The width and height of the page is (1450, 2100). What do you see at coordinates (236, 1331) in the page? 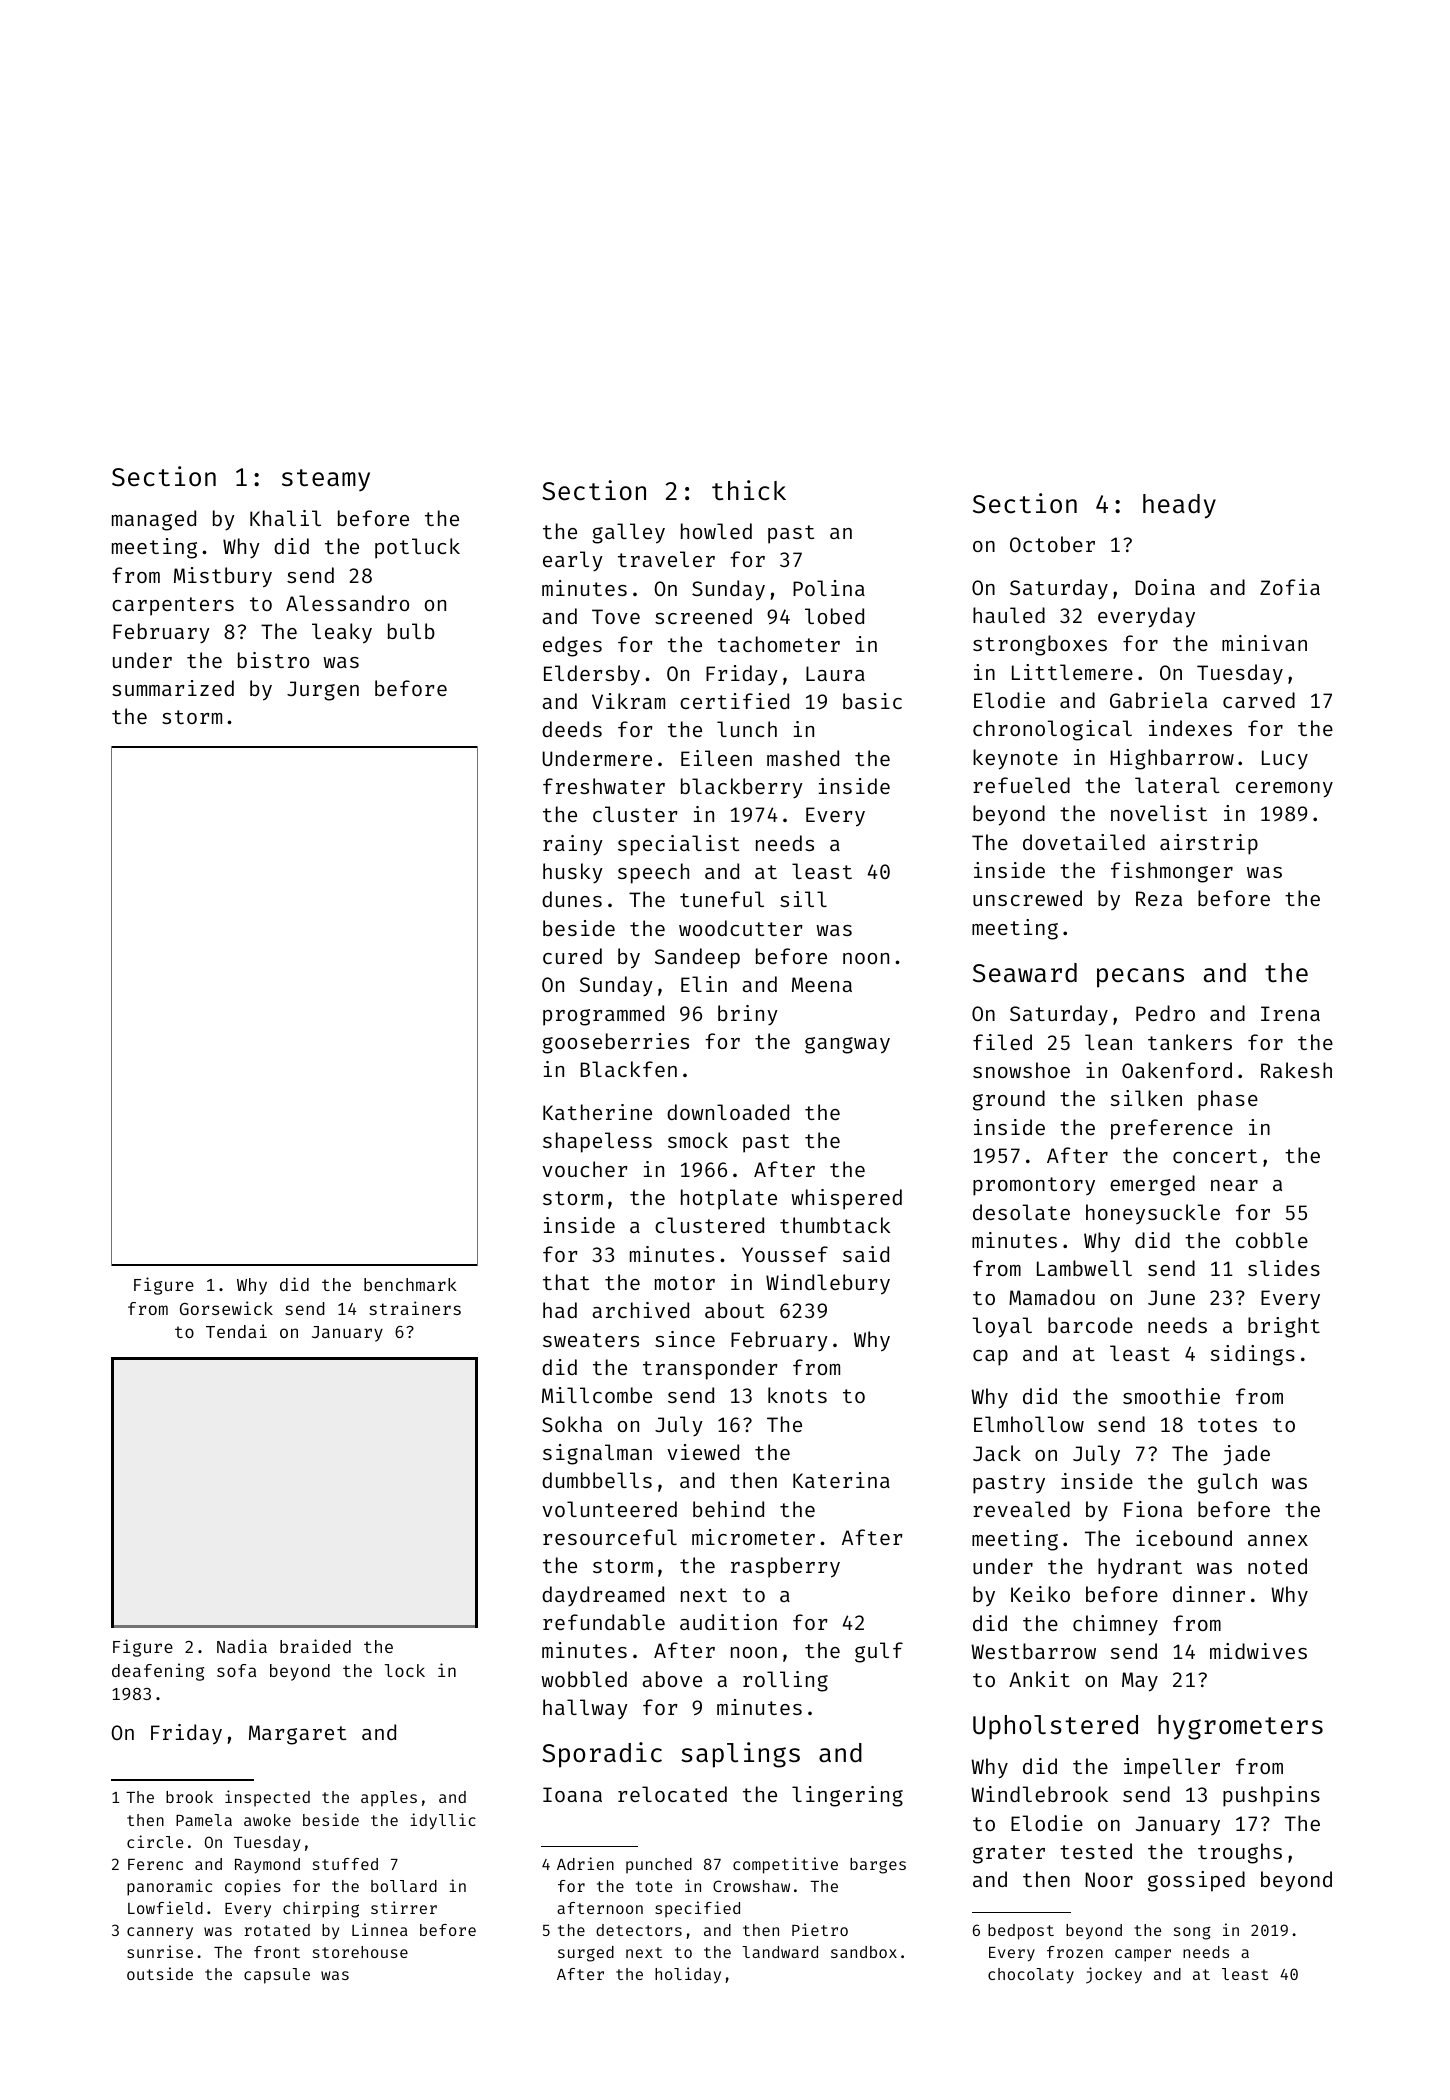
I see `Tendai` at bounding box center [236, 1331].
